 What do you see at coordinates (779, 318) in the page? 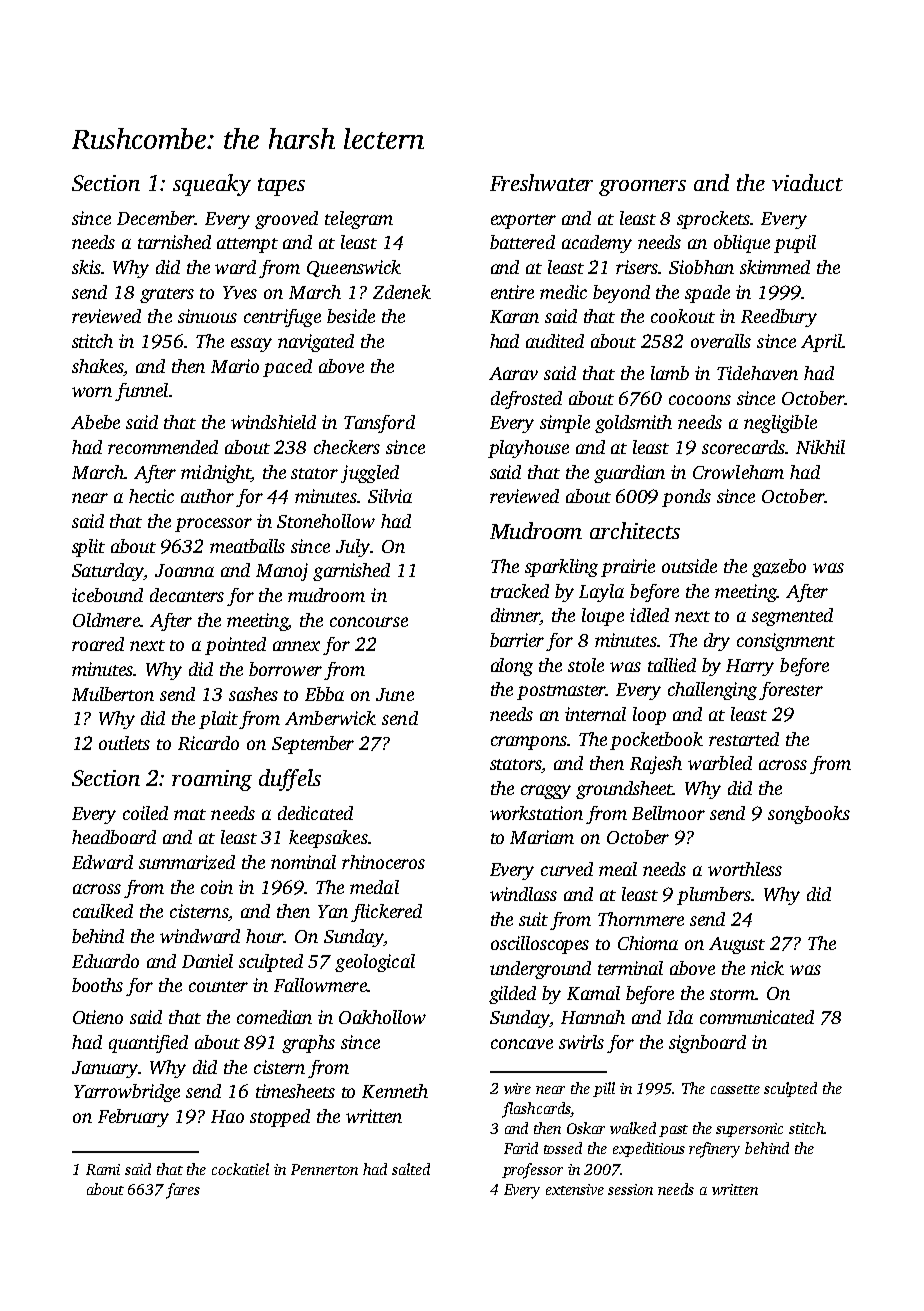
I see `Reedbury` at bounding box center [779, 318].
